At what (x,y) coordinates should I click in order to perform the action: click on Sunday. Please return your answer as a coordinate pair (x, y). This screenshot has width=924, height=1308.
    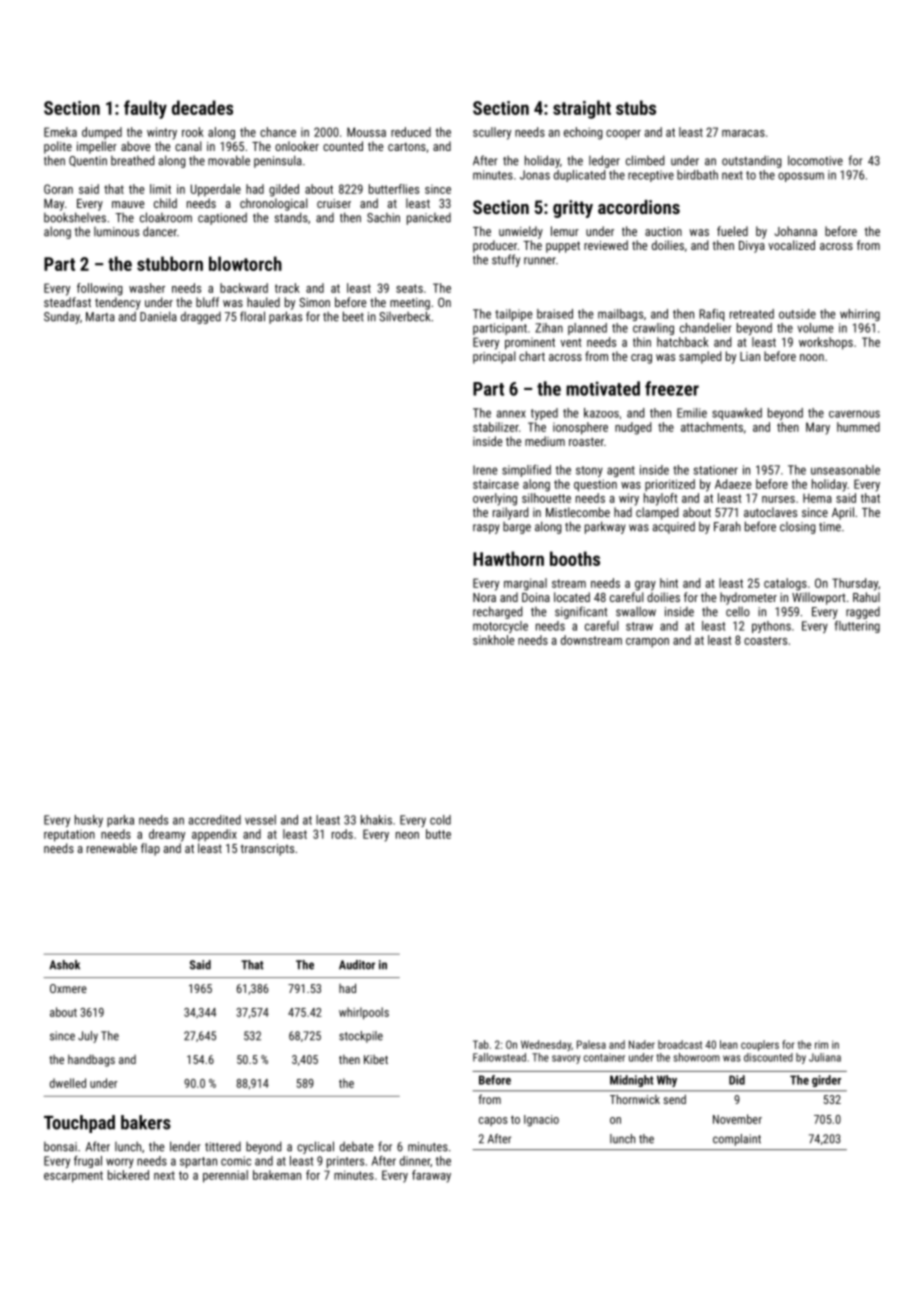
    Looking at the image, I should click on (62, 317).
